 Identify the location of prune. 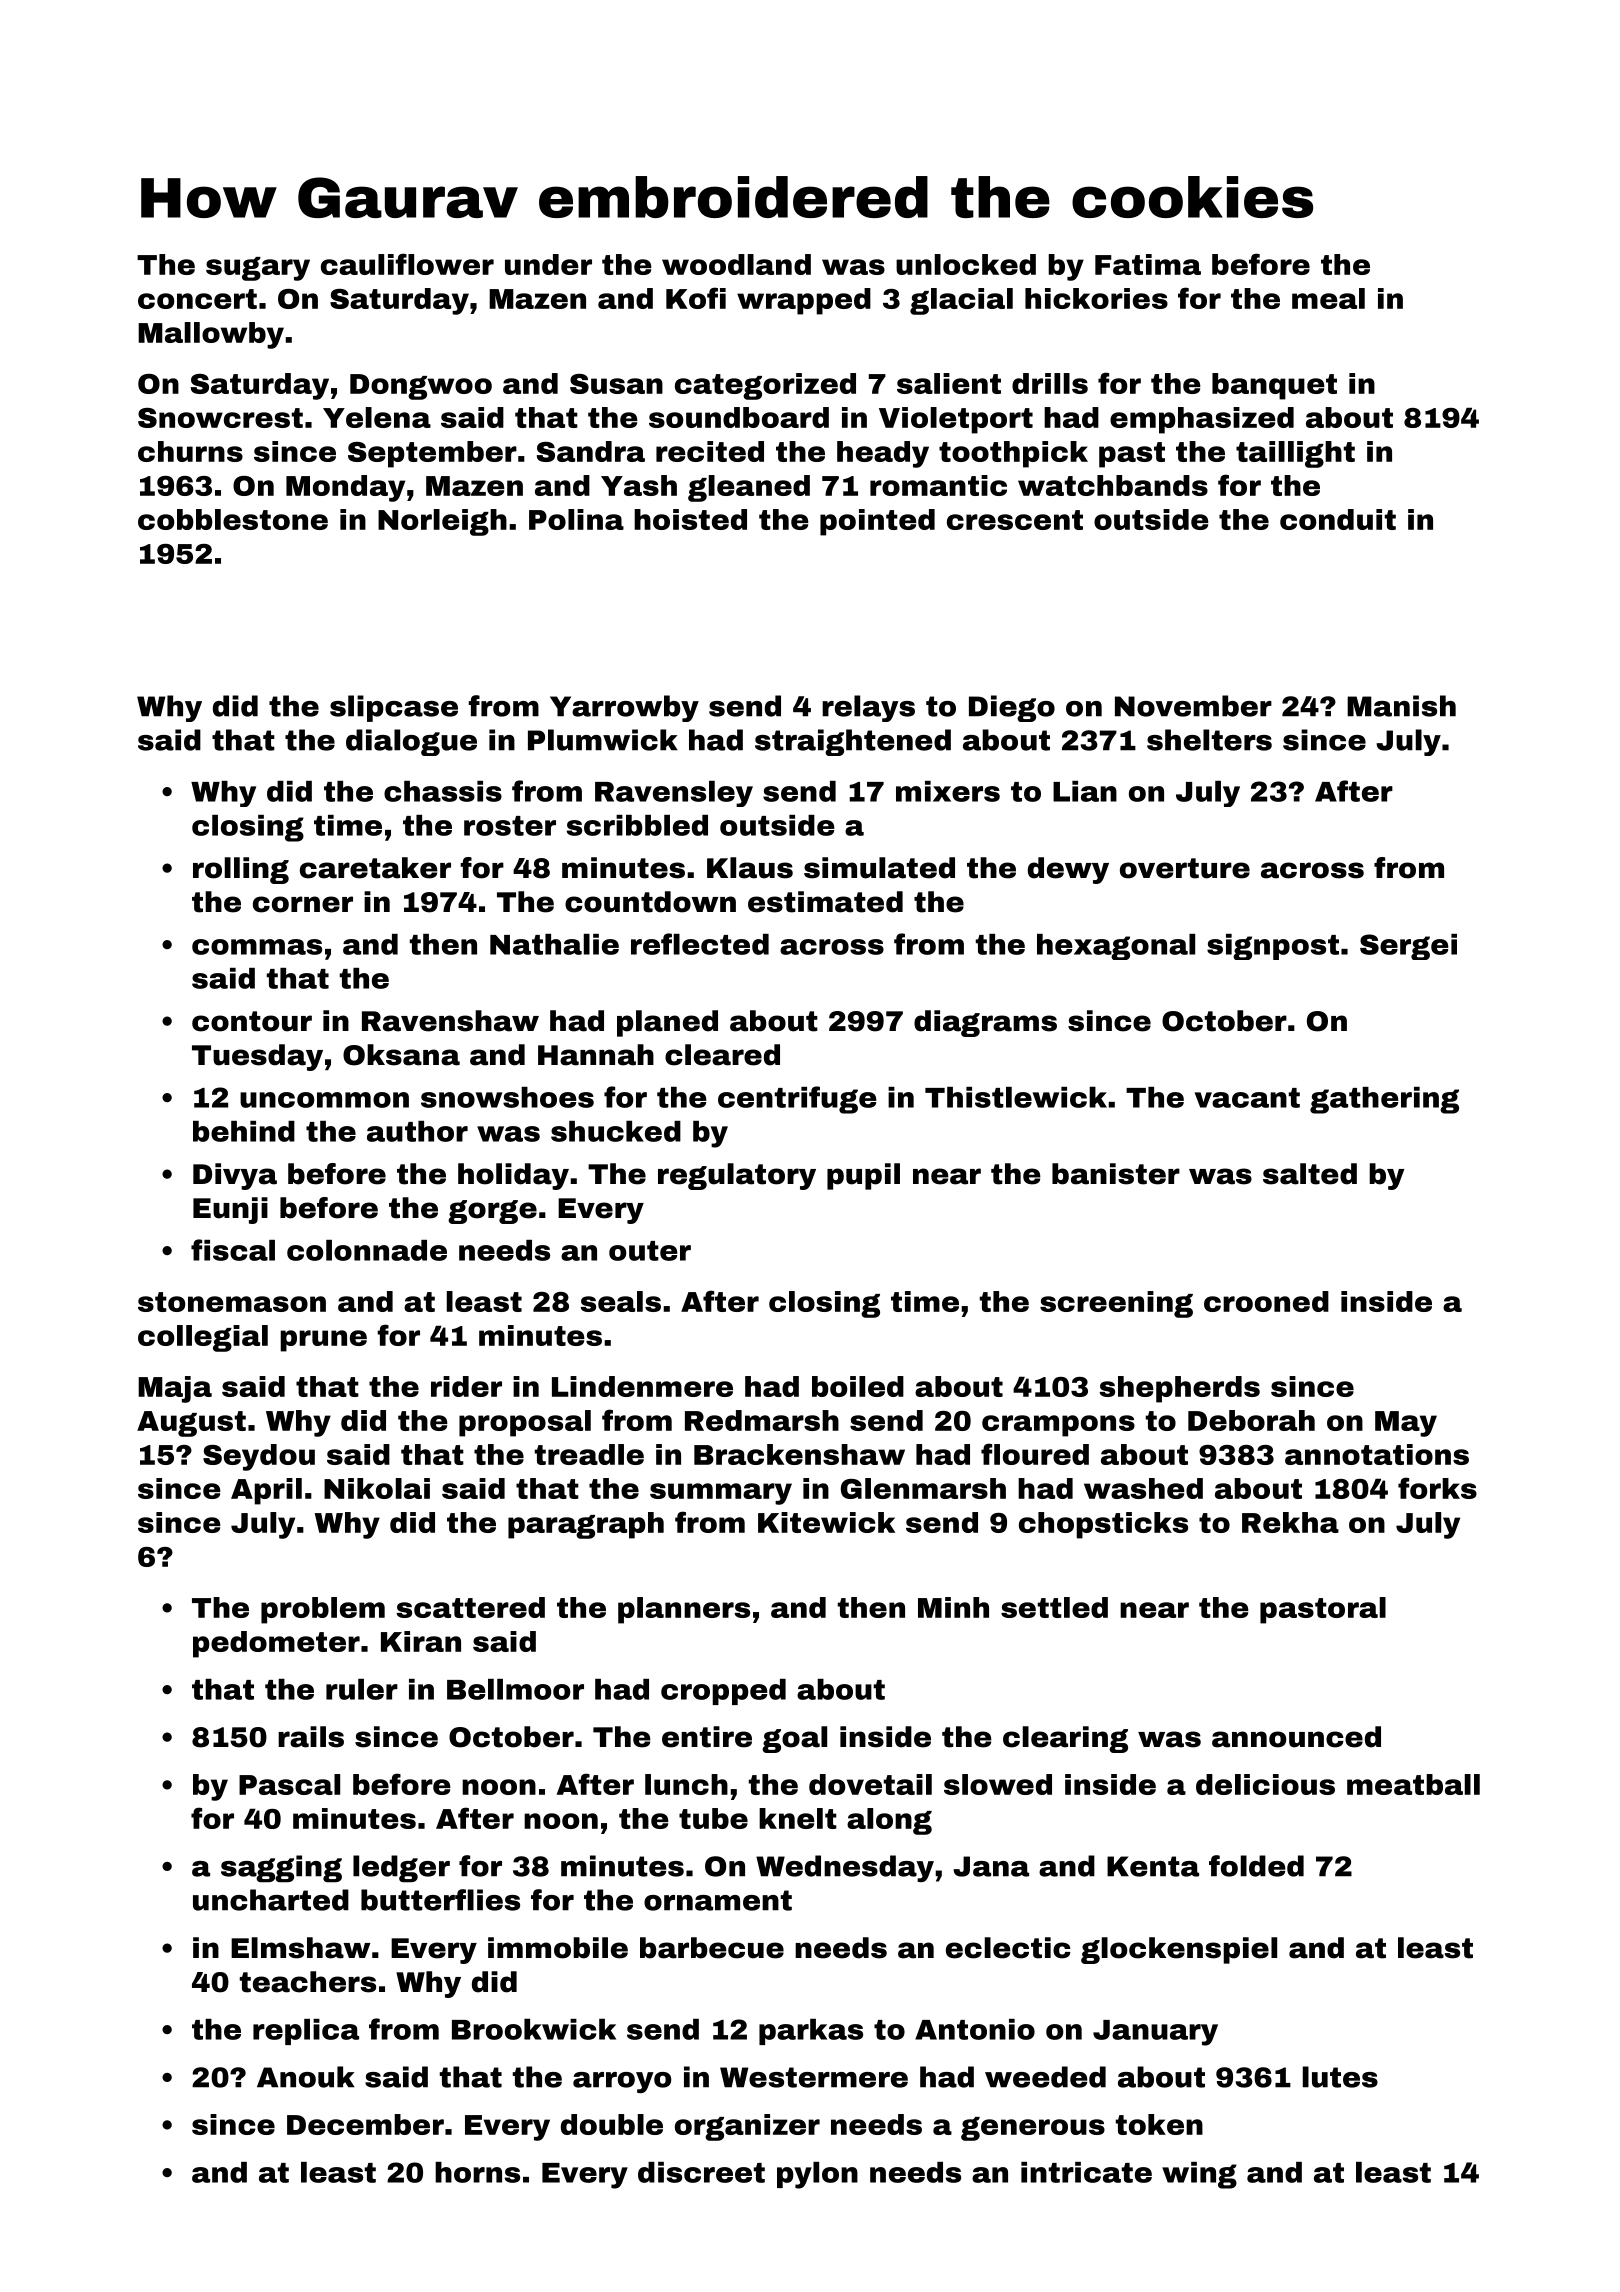
(323, 1341).
